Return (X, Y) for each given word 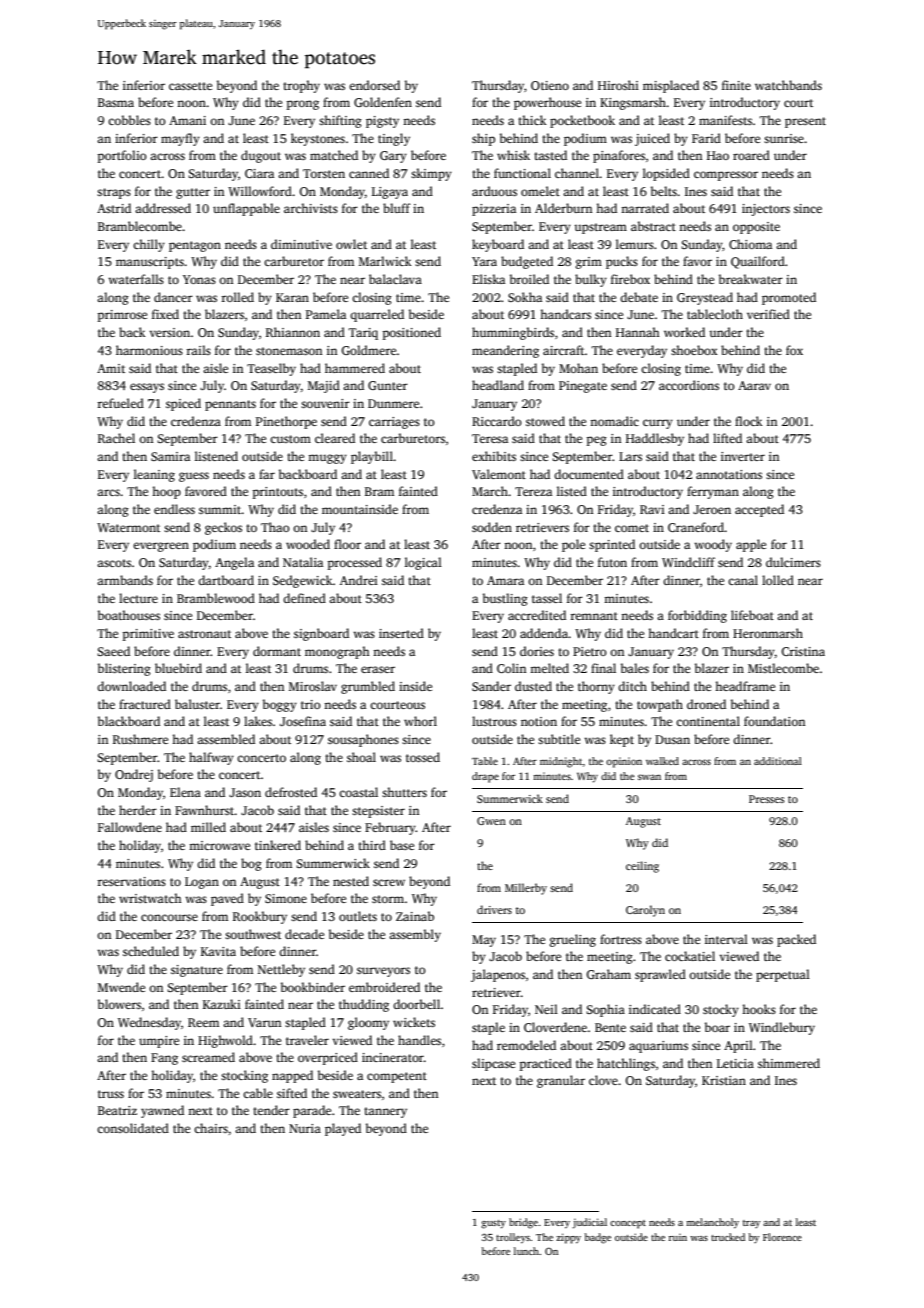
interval (726, 939)
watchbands (788, 85)
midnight (561, 762)
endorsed (374, 85)
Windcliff (688, 562)
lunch (526, 1251)
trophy (301, 86)
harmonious (149, 350)
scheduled (151, 951)
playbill (372, 457)
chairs (211, 1128)
